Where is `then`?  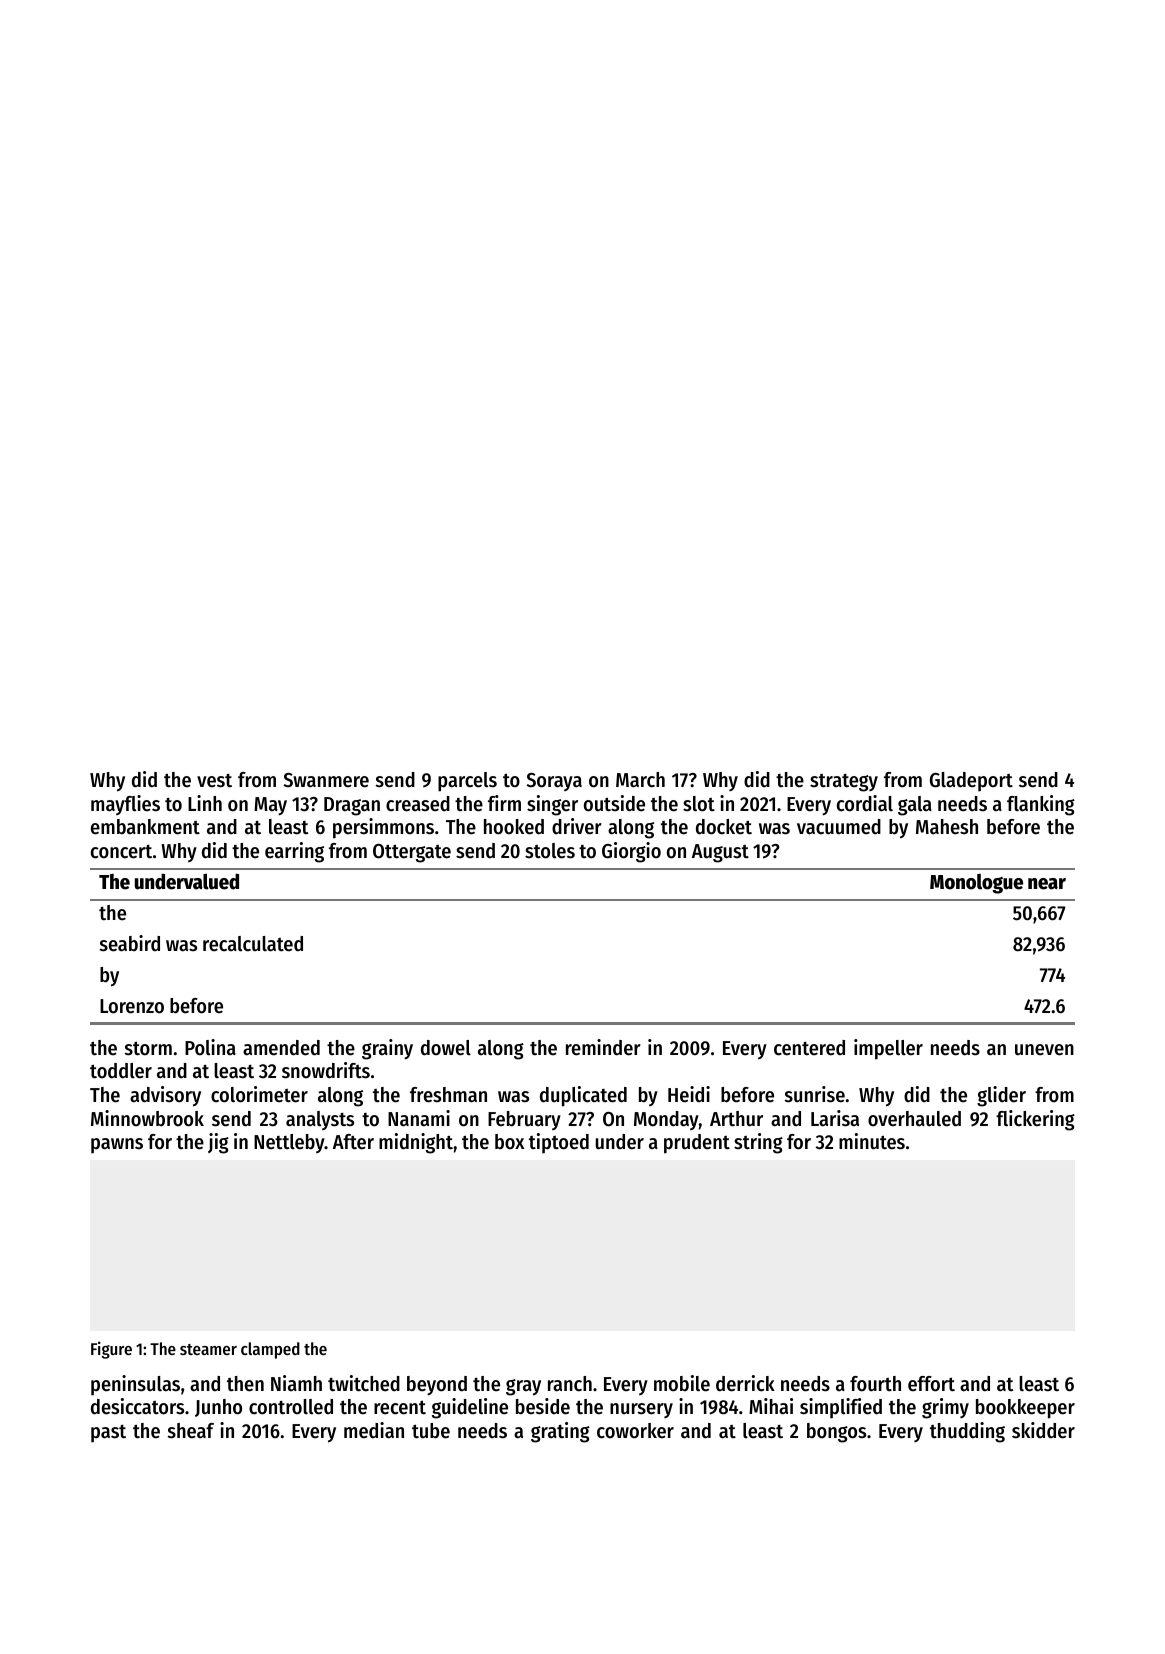
then is located at coordinates (245, 1384).
